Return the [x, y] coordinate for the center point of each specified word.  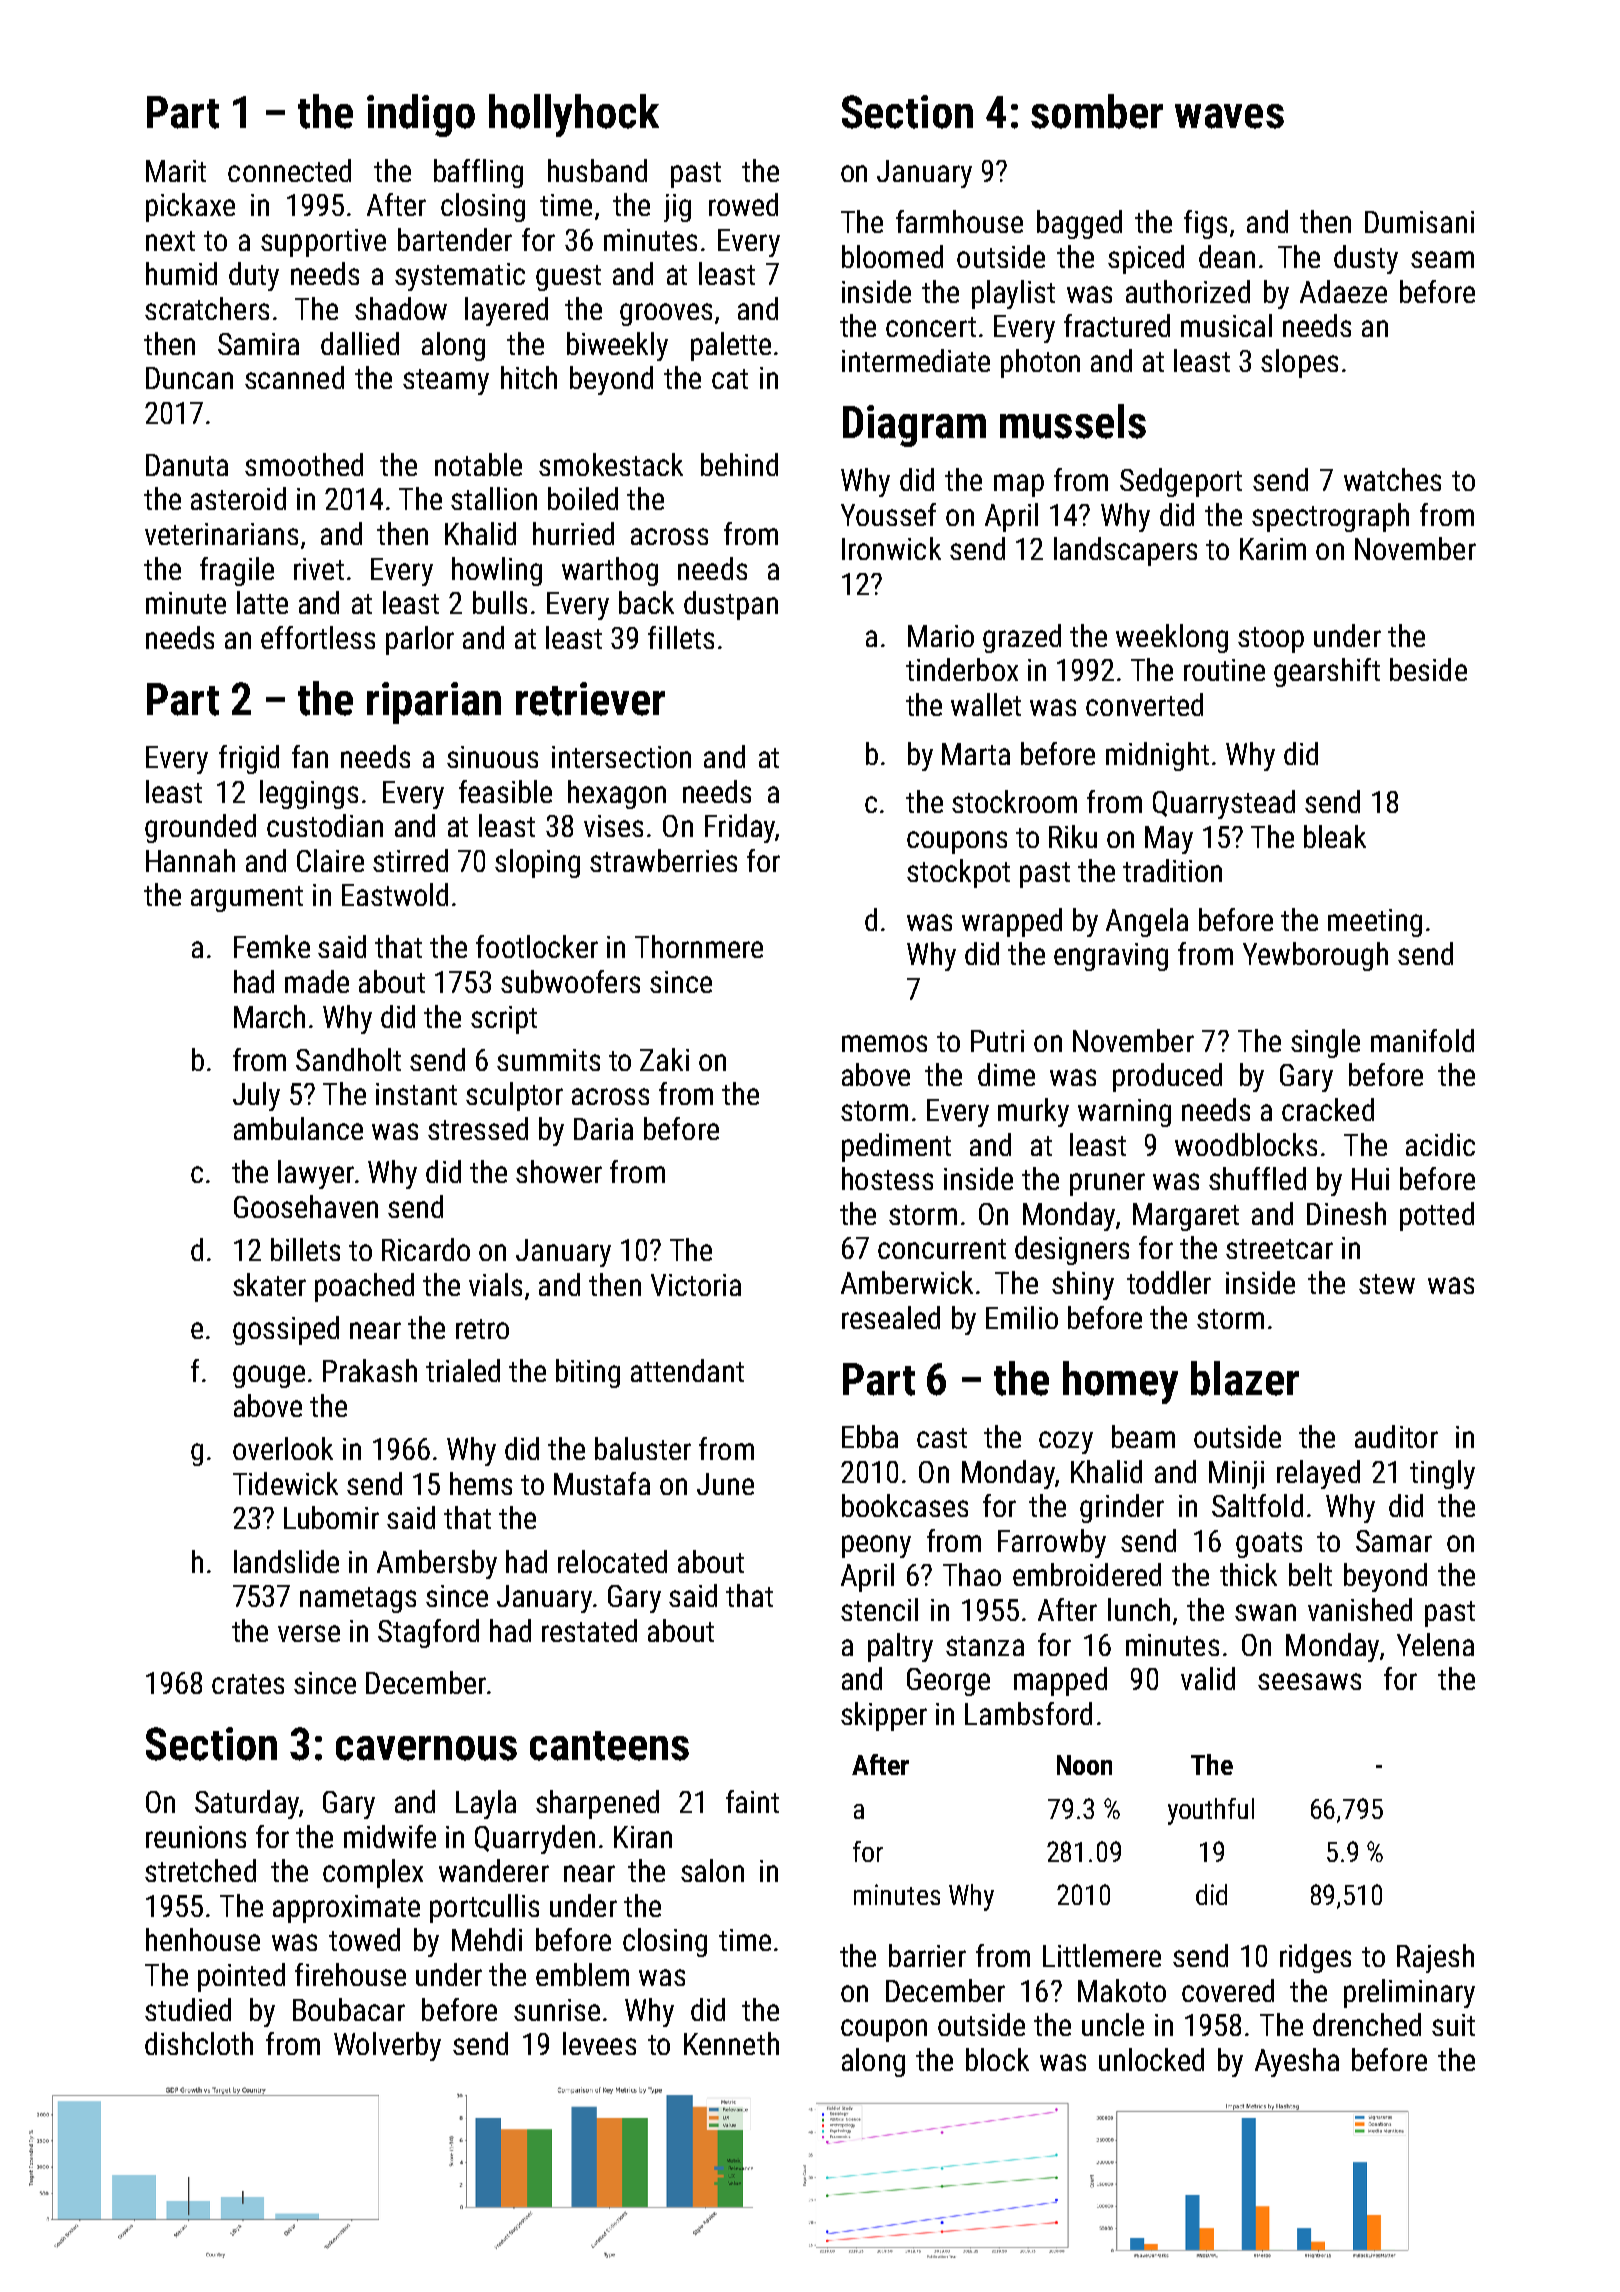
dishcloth [199, 2043]
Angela [1147, 922]
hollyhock [574, 115]
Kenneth [731, 2043]
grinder [1122, 1508]
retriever [590, 699]
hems [481, 1483]
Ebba [870, 1436]
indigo [421, 115]
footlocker [537, 946]
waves [1229, 116]
